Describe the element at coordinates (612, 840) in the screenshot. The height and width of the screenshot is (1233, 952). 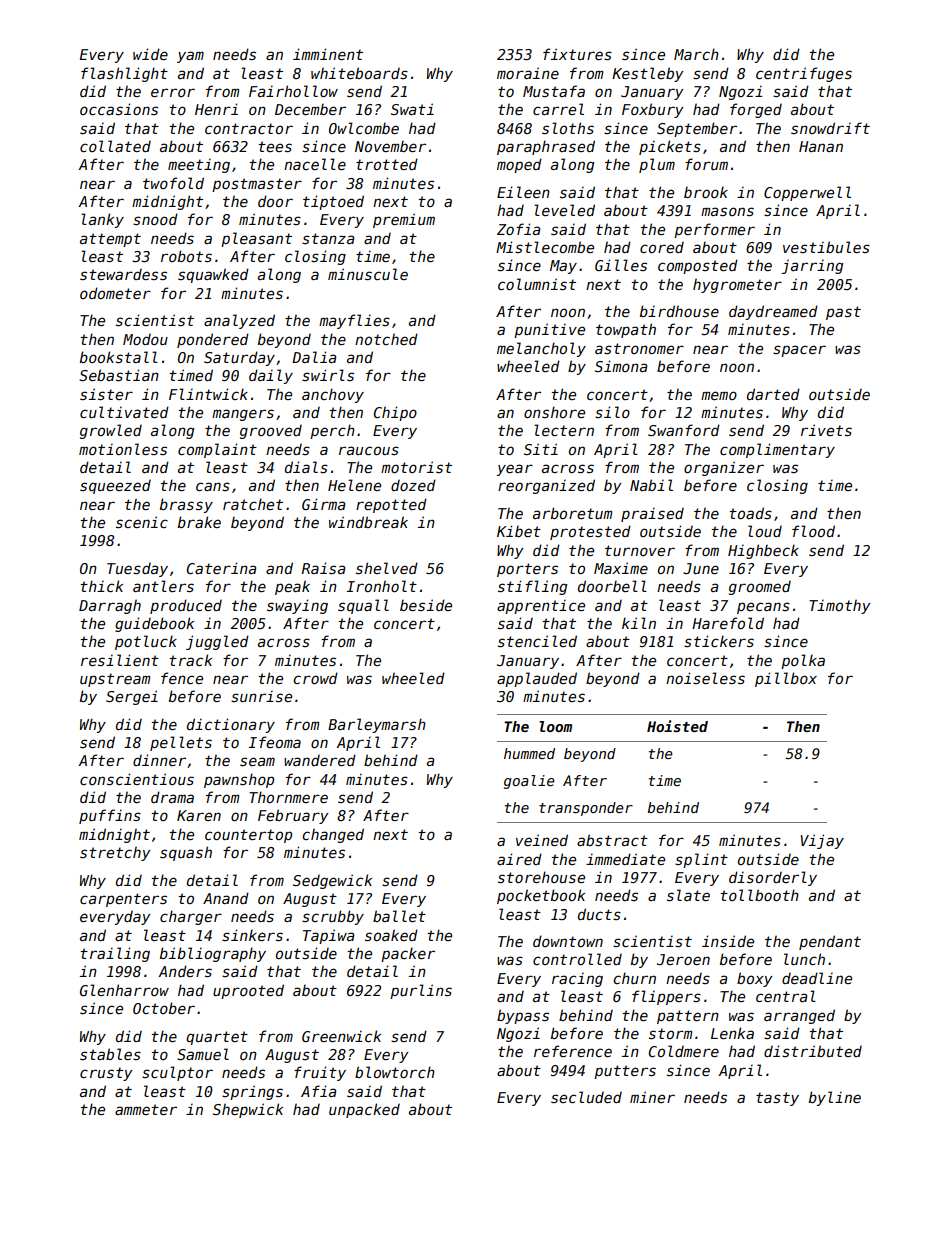
I see `abstract` at that location.
